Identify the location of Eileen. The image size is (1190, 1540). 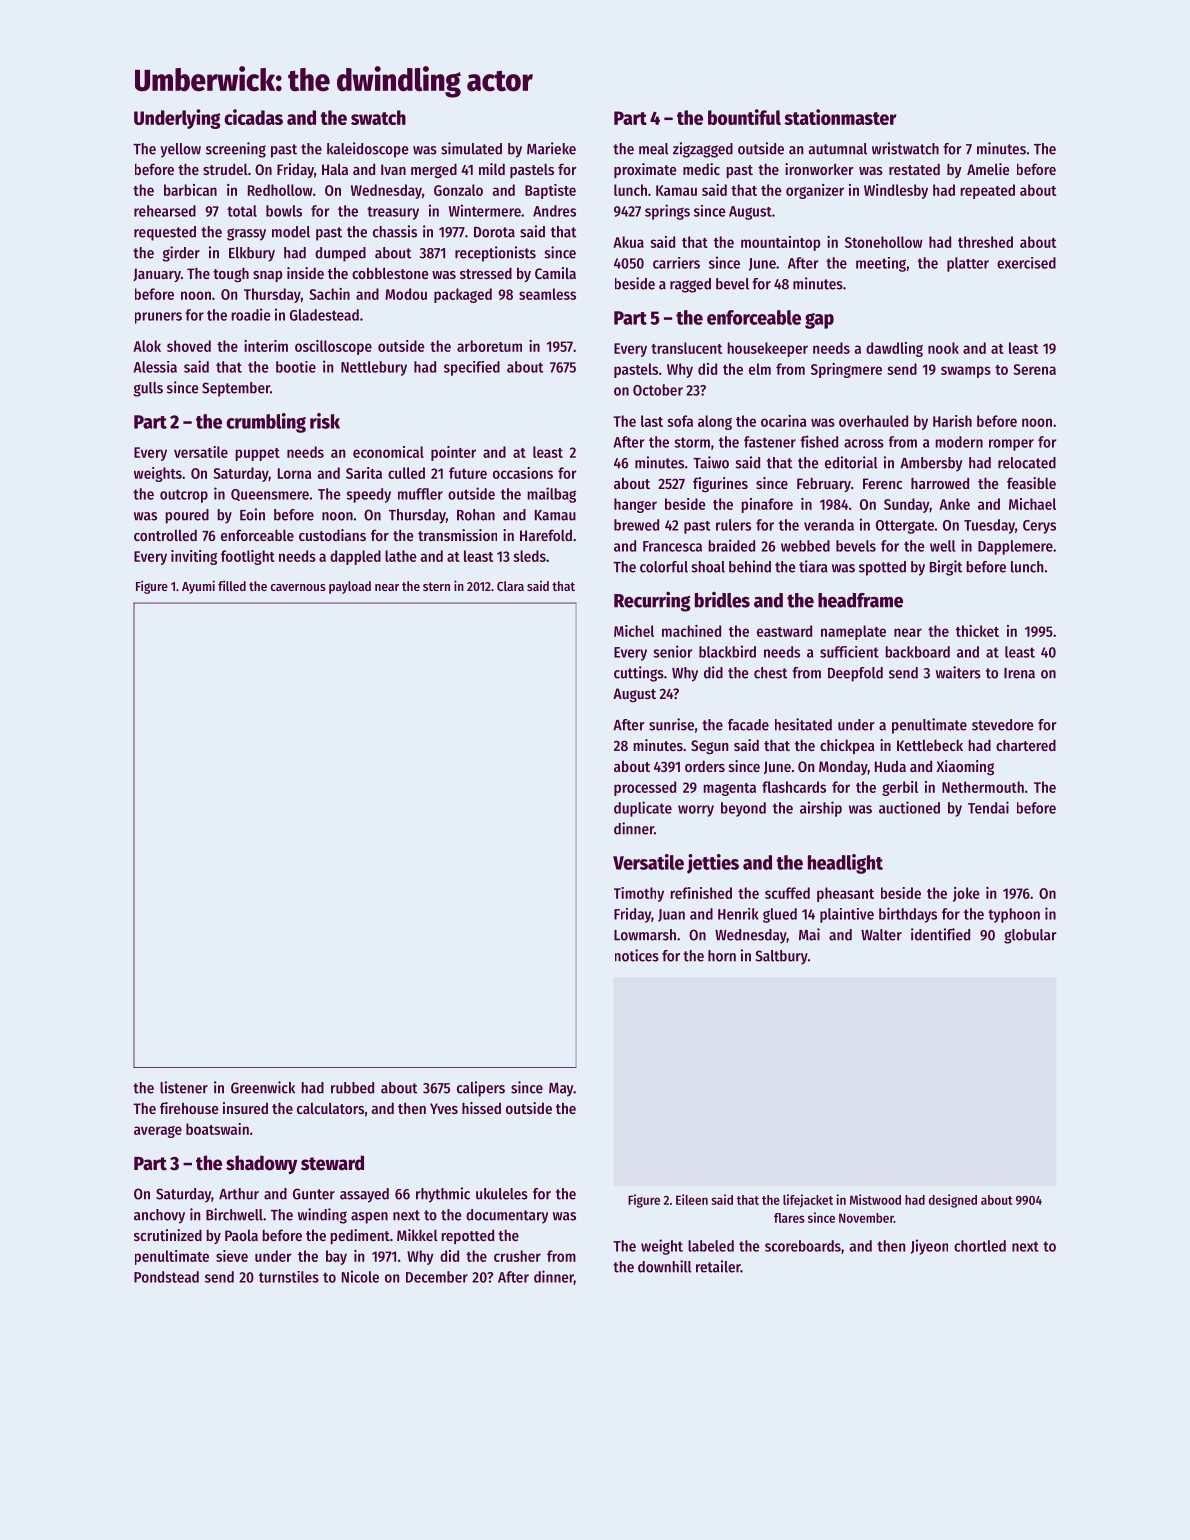
(692, 1199).
